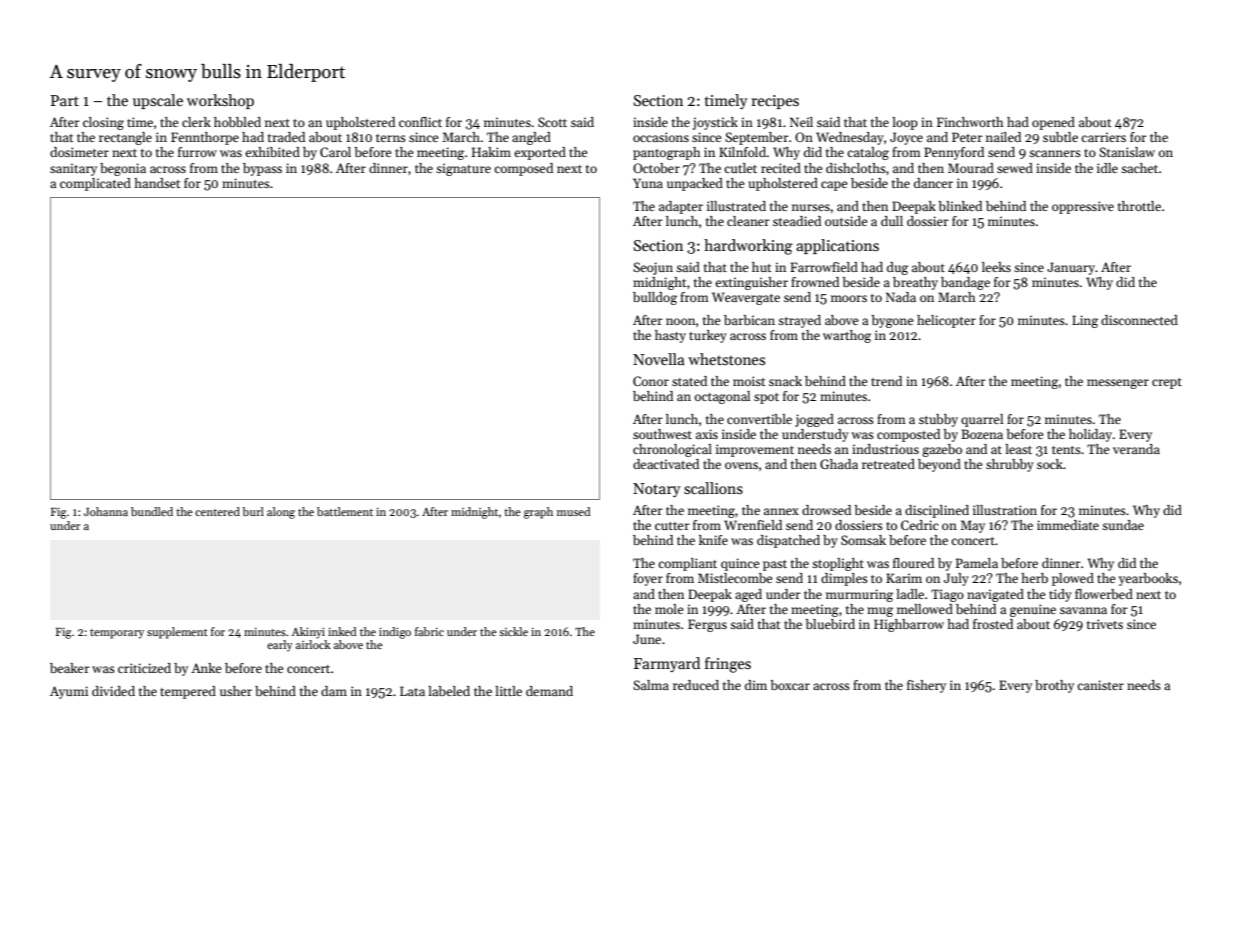 The width and height of the page is (1233, 952). I want to click on crept, so click(1167, 383).
